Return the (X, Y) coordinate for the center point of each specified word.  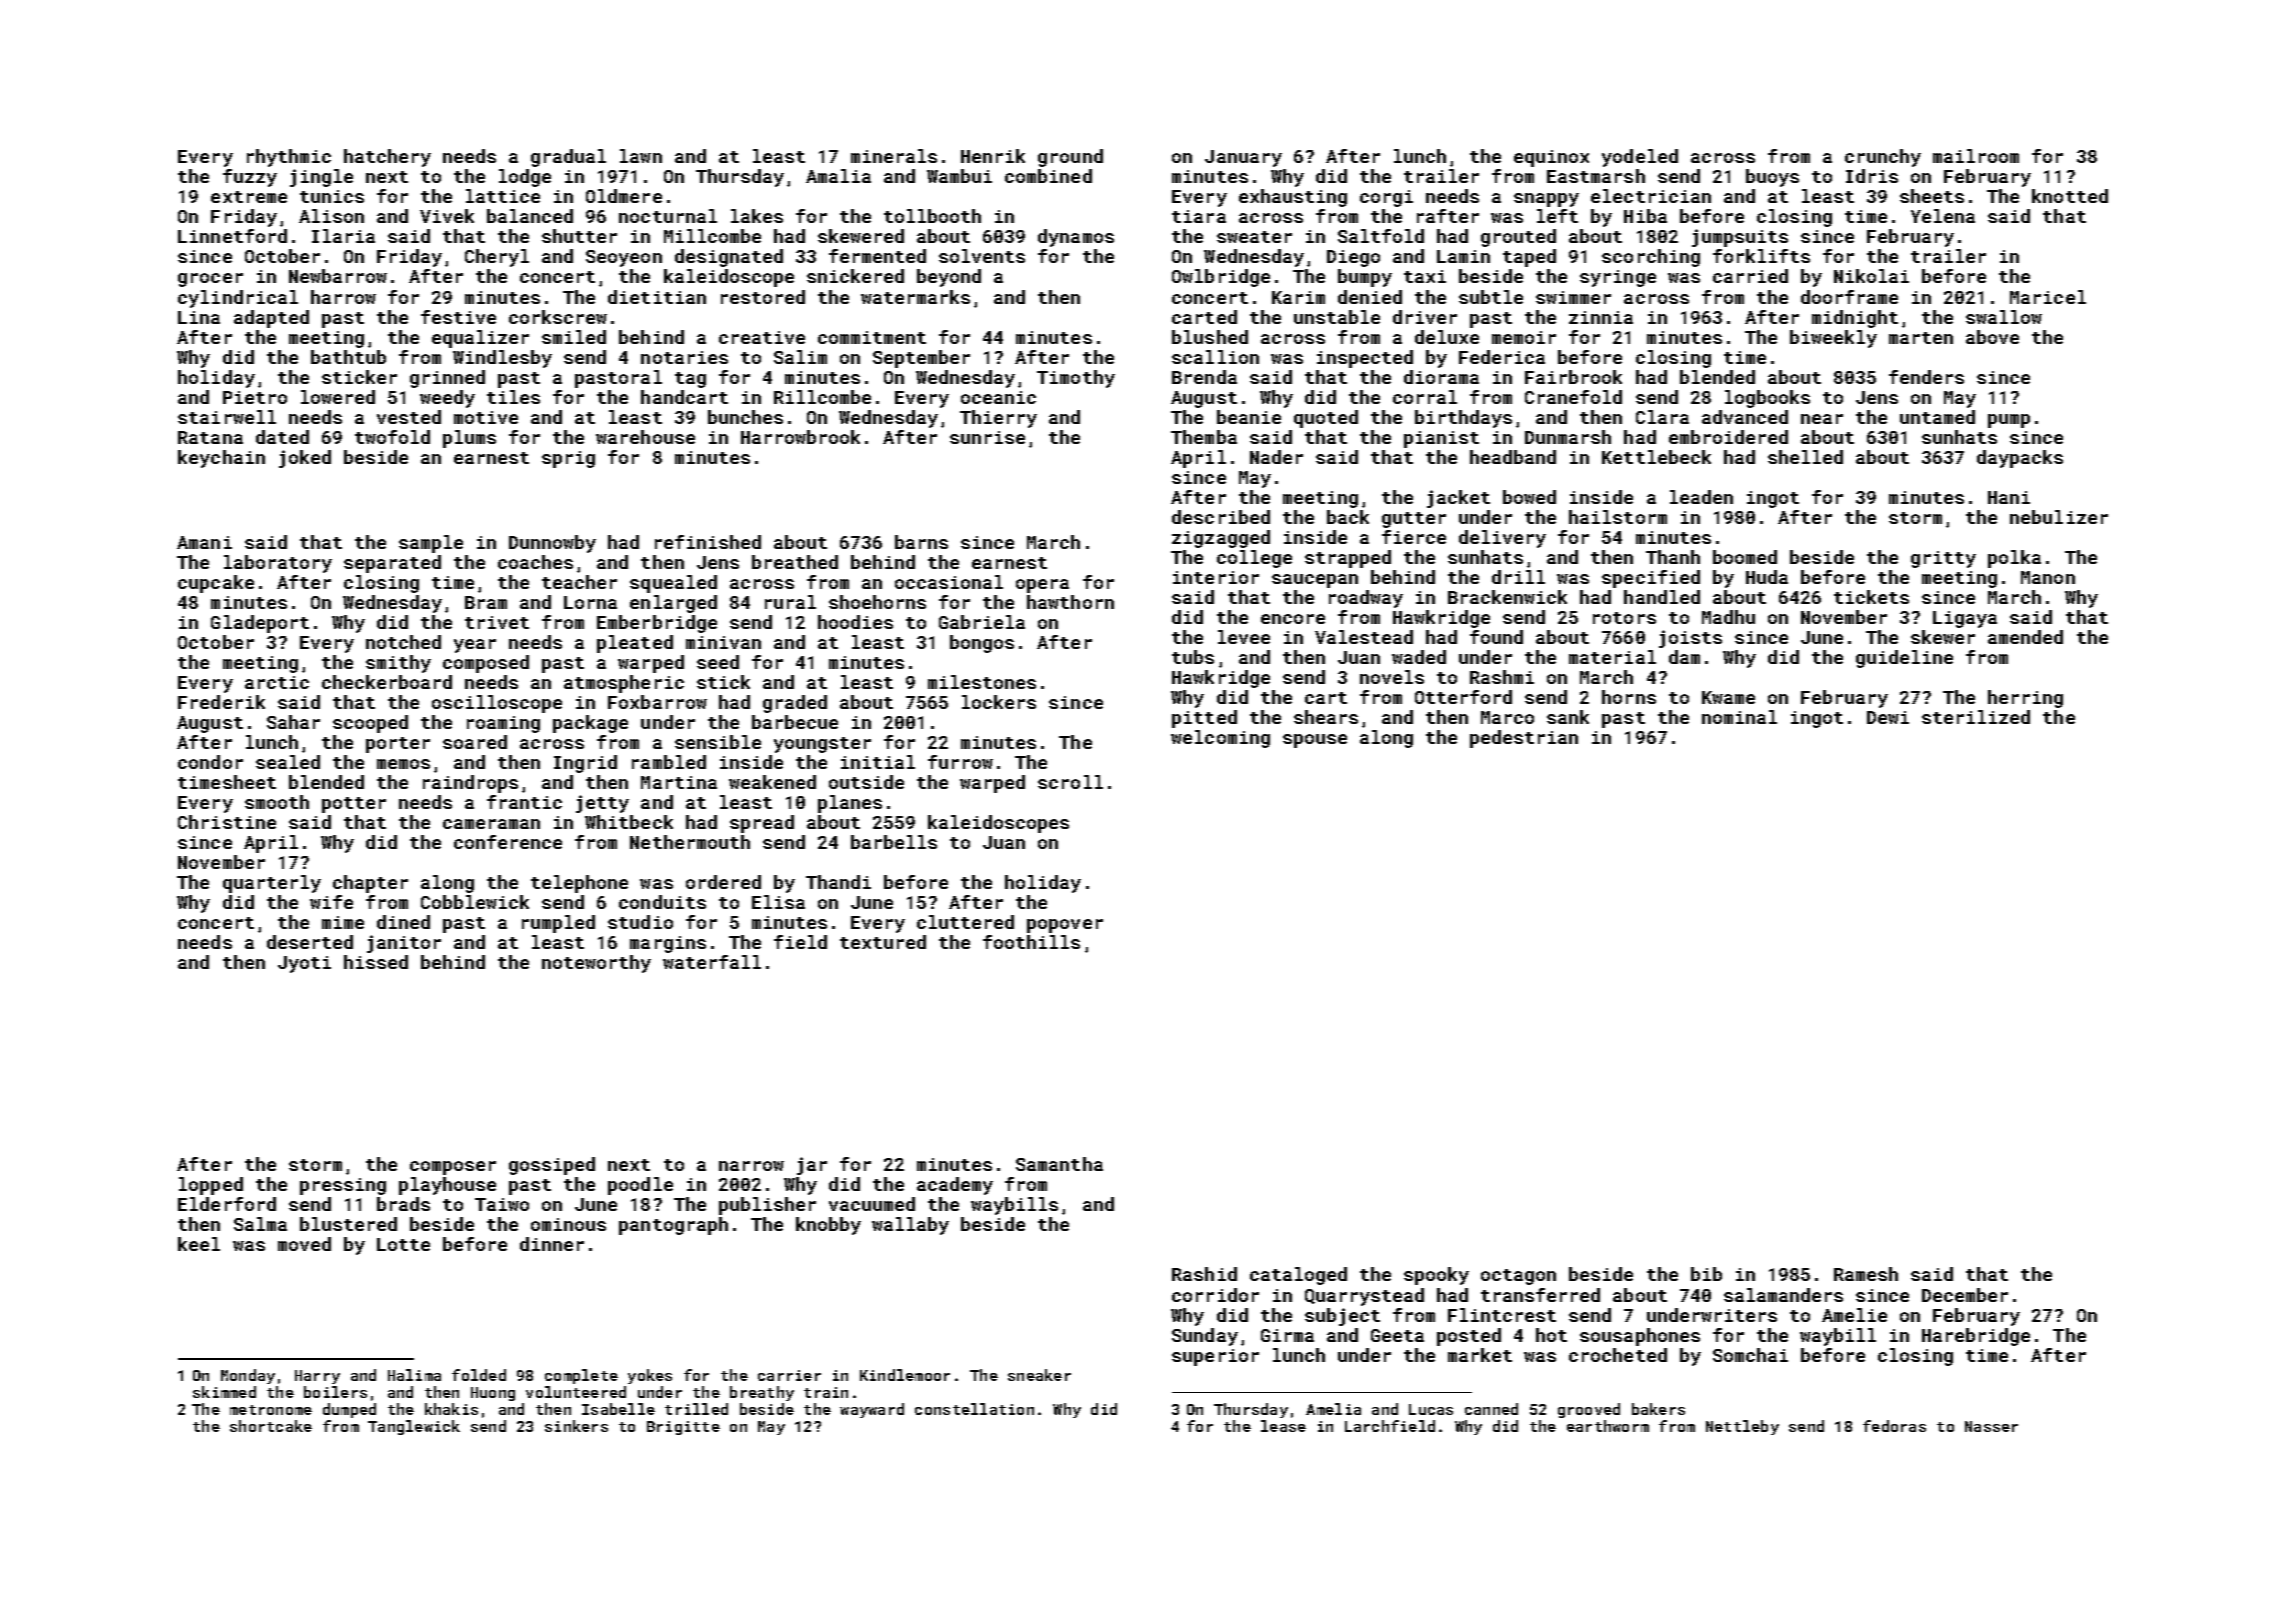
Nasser (1991, 1426)
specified (1651, 579)
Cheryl (497, 258)
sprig (568, 459)
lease (1283, 1426)
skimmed (224, 1392)
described (1221, 517)
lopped (211, 1186)
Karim (1298, 297)
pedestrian (1524, 739)
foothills (1031, 942)
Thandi (838, 882)
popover (1065, 926)
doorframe (1849, 297)
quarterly (272, 884)
